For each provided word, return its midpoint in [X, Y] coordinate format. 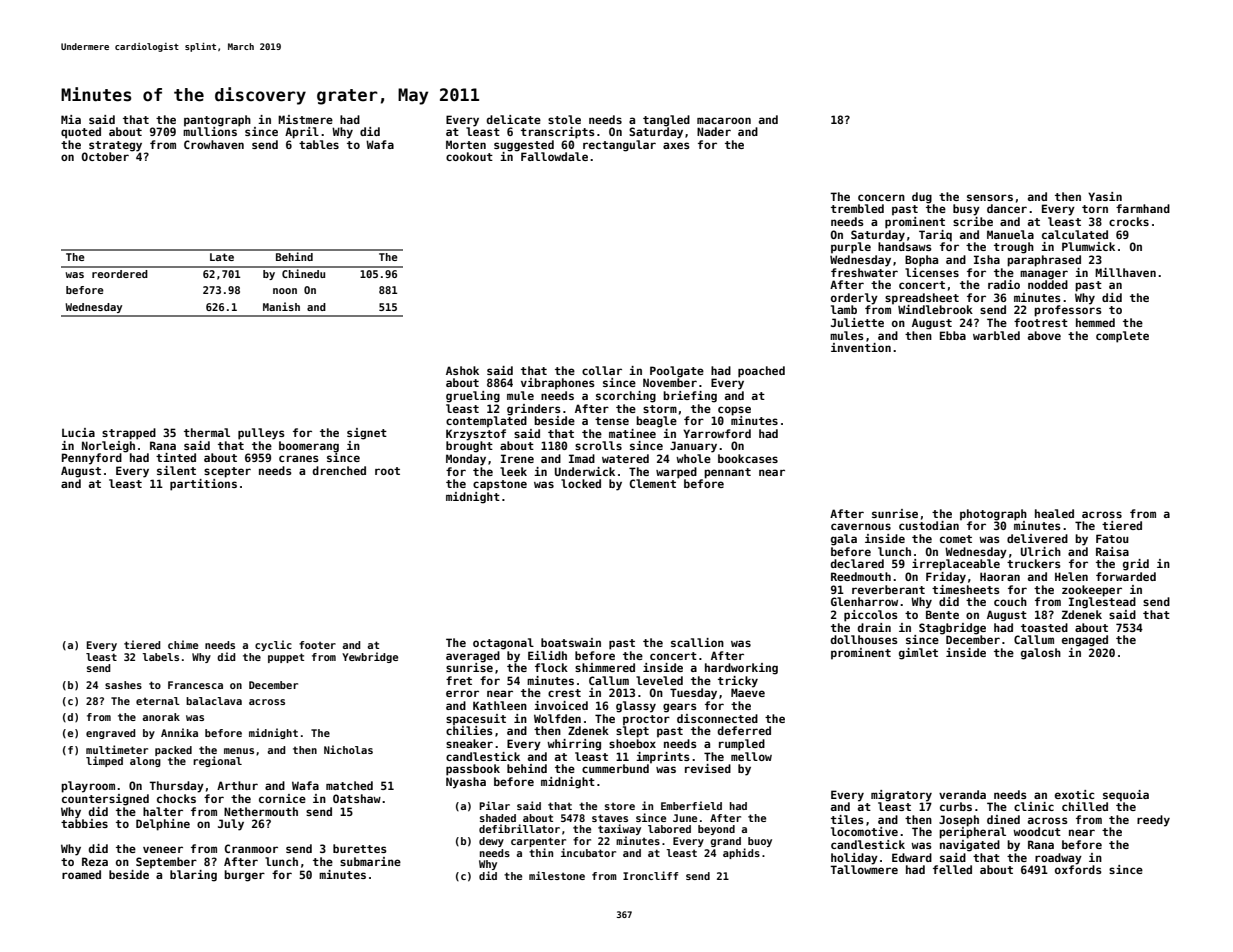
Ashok [462, 370]
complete [1122, 337]
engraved [111, 734]
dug [922, 198]
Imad [582, 458]
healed [1054, 513]
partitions [203, 485]
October [105, 156]
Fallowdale [554, 156]
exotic [1074, 794]
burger [244, 876]
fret [459, 680]
